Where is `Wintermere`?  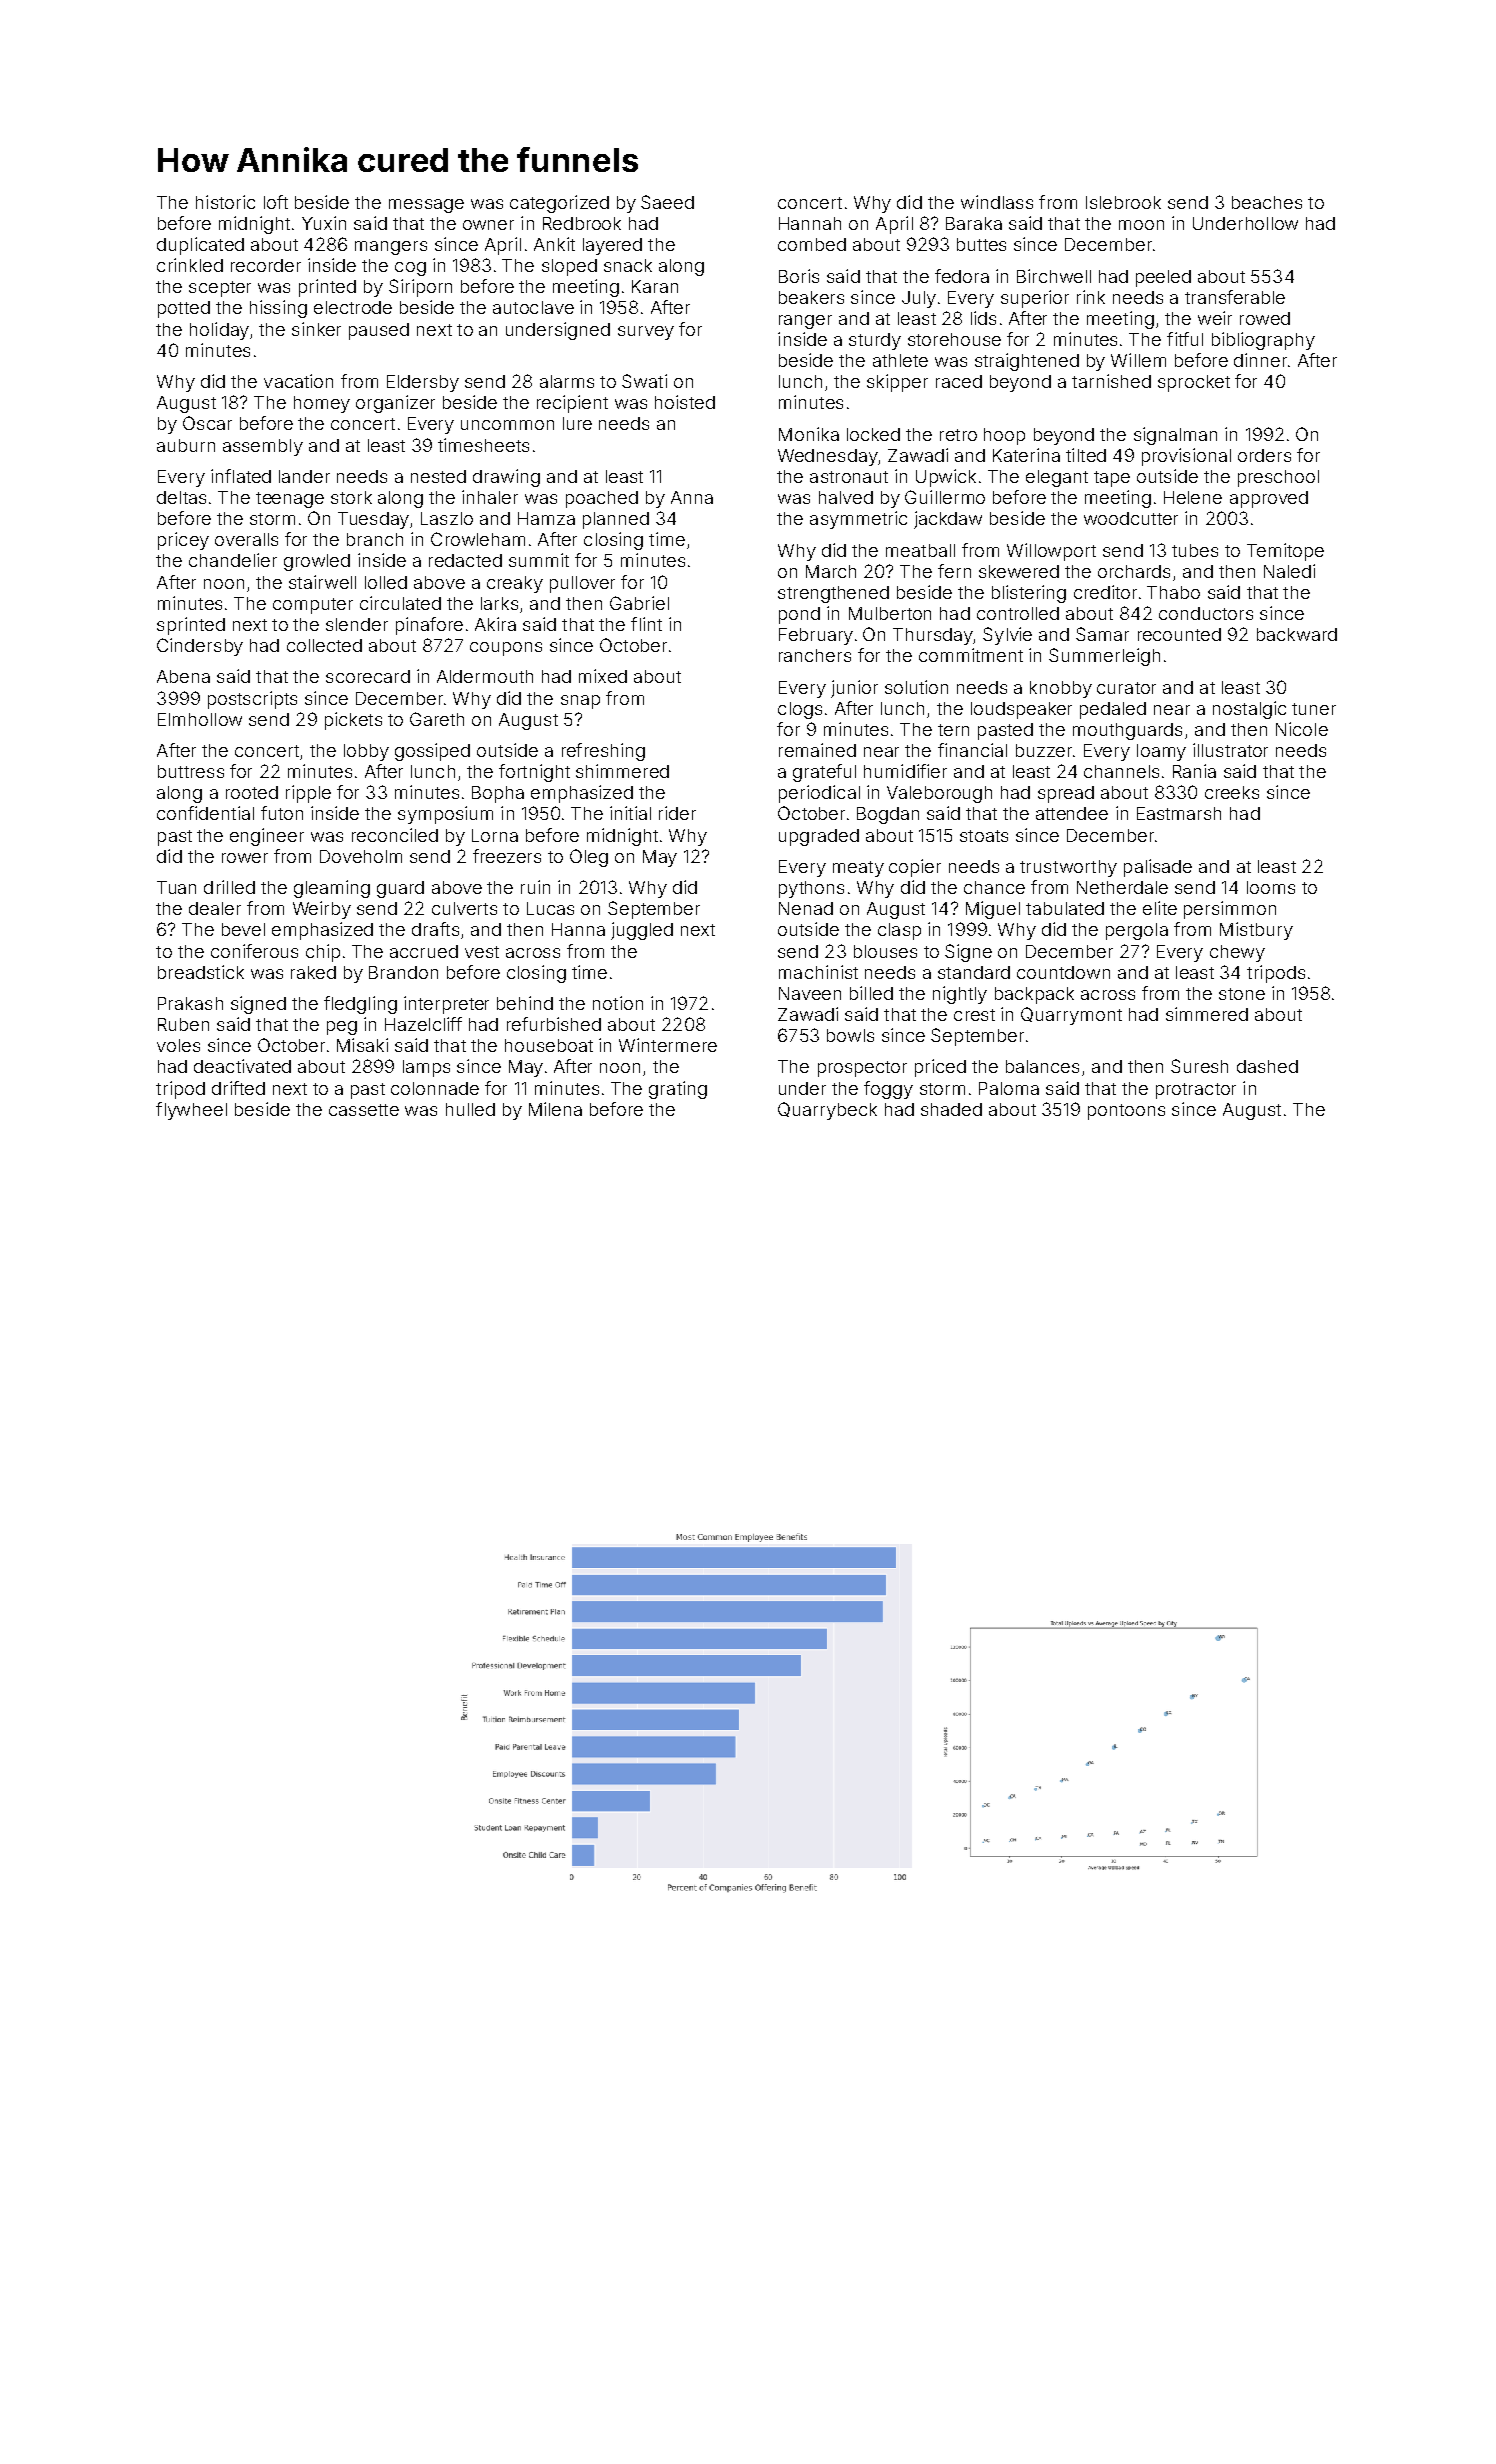
Wintermere is located at coordinates (668, 1045).
